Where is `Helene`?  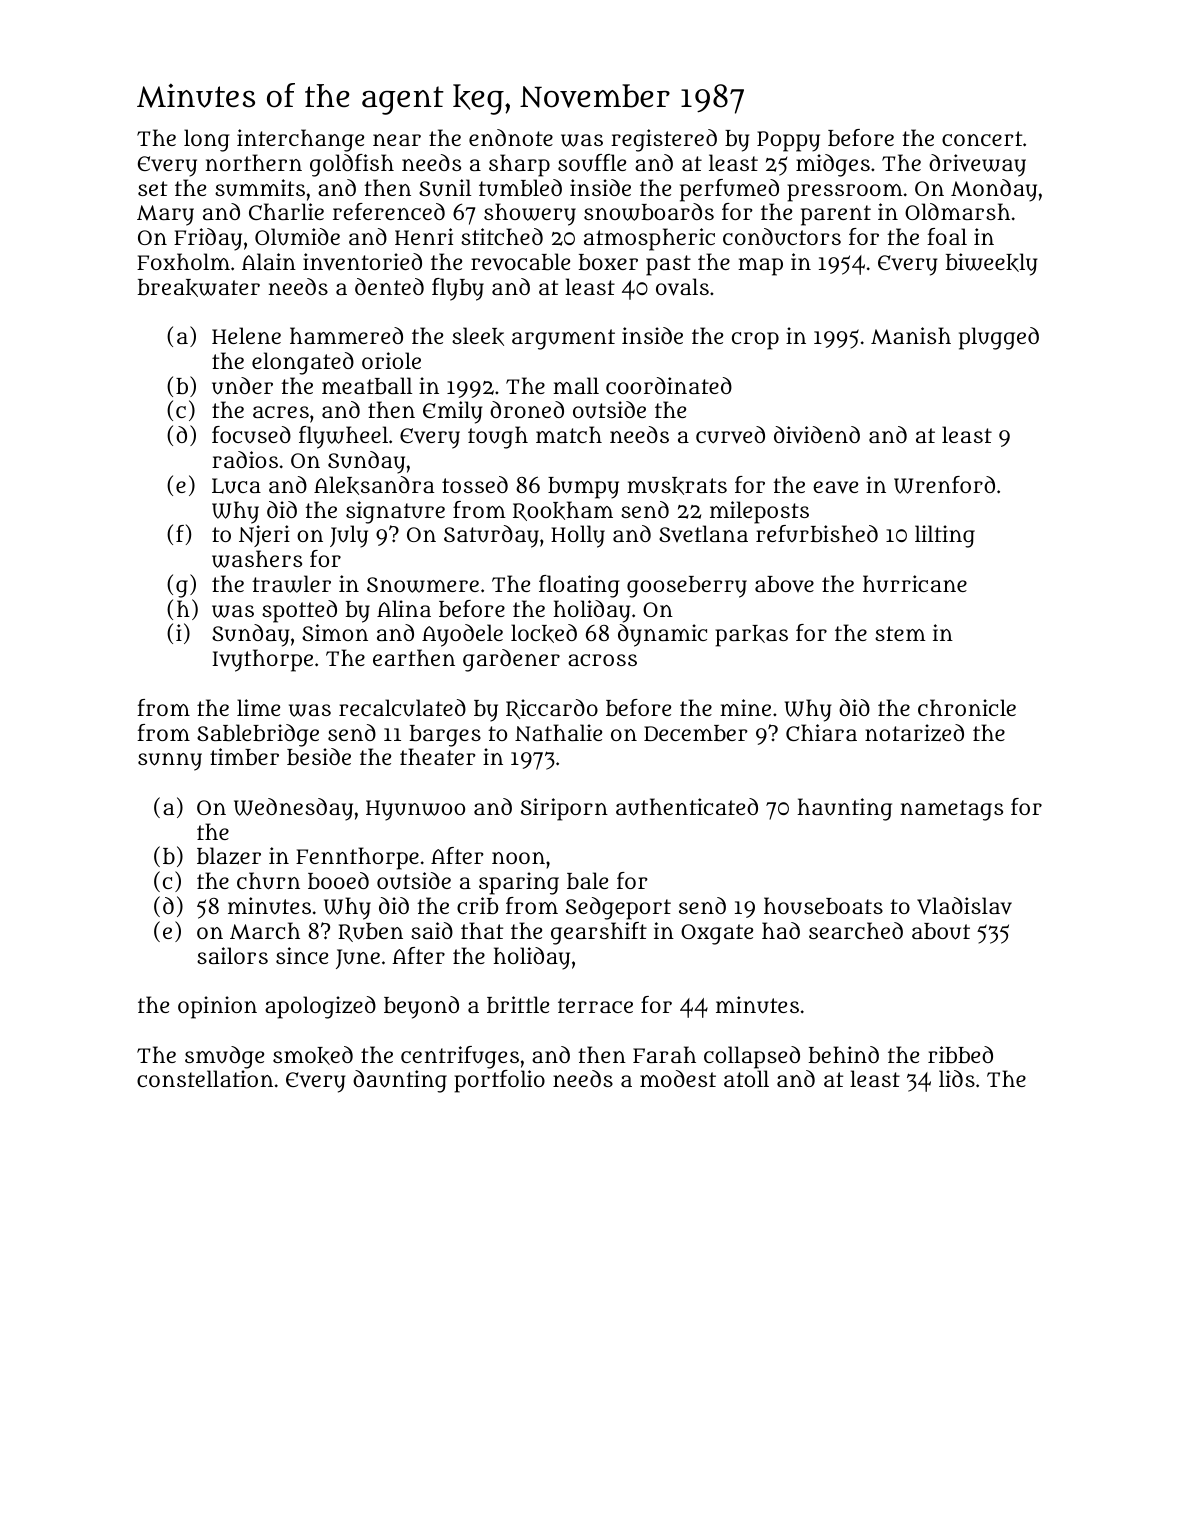
Helene is located at coordinates (246, 335).
